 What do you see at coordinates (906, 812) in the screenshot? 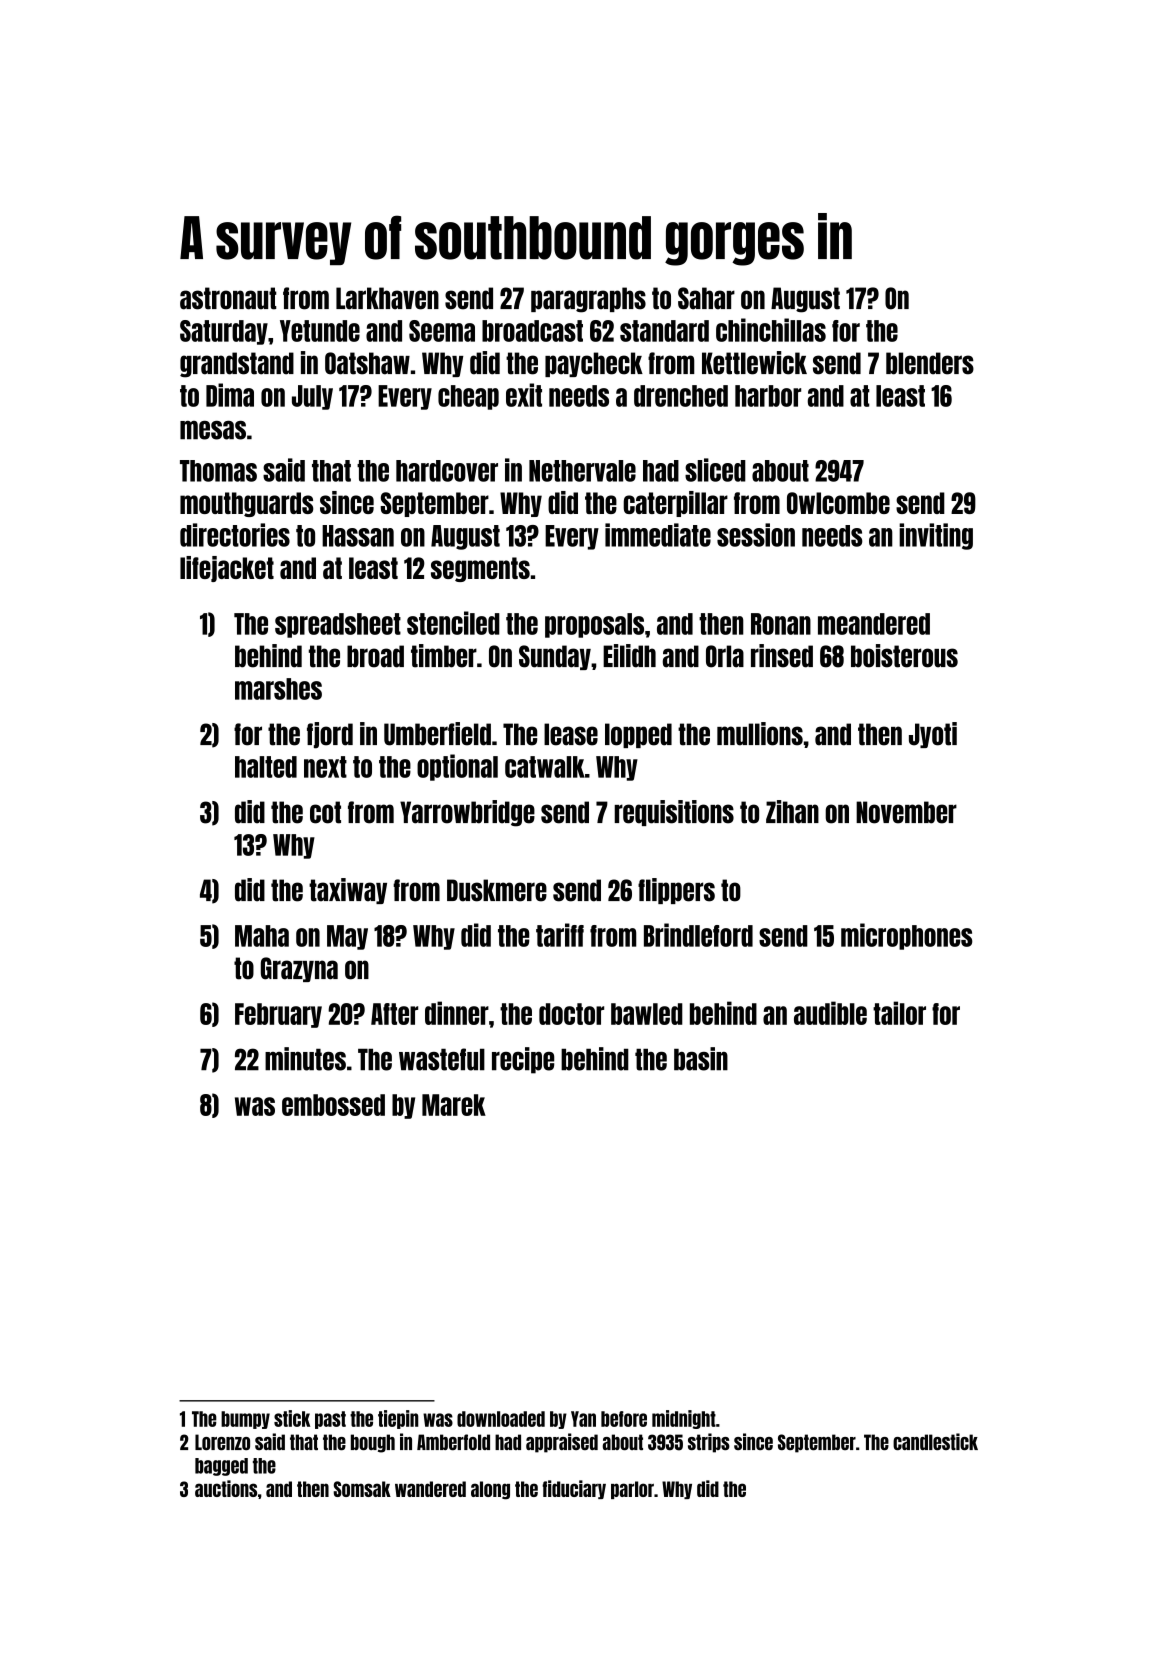
I see `November` at bounding box center [906, 812].
